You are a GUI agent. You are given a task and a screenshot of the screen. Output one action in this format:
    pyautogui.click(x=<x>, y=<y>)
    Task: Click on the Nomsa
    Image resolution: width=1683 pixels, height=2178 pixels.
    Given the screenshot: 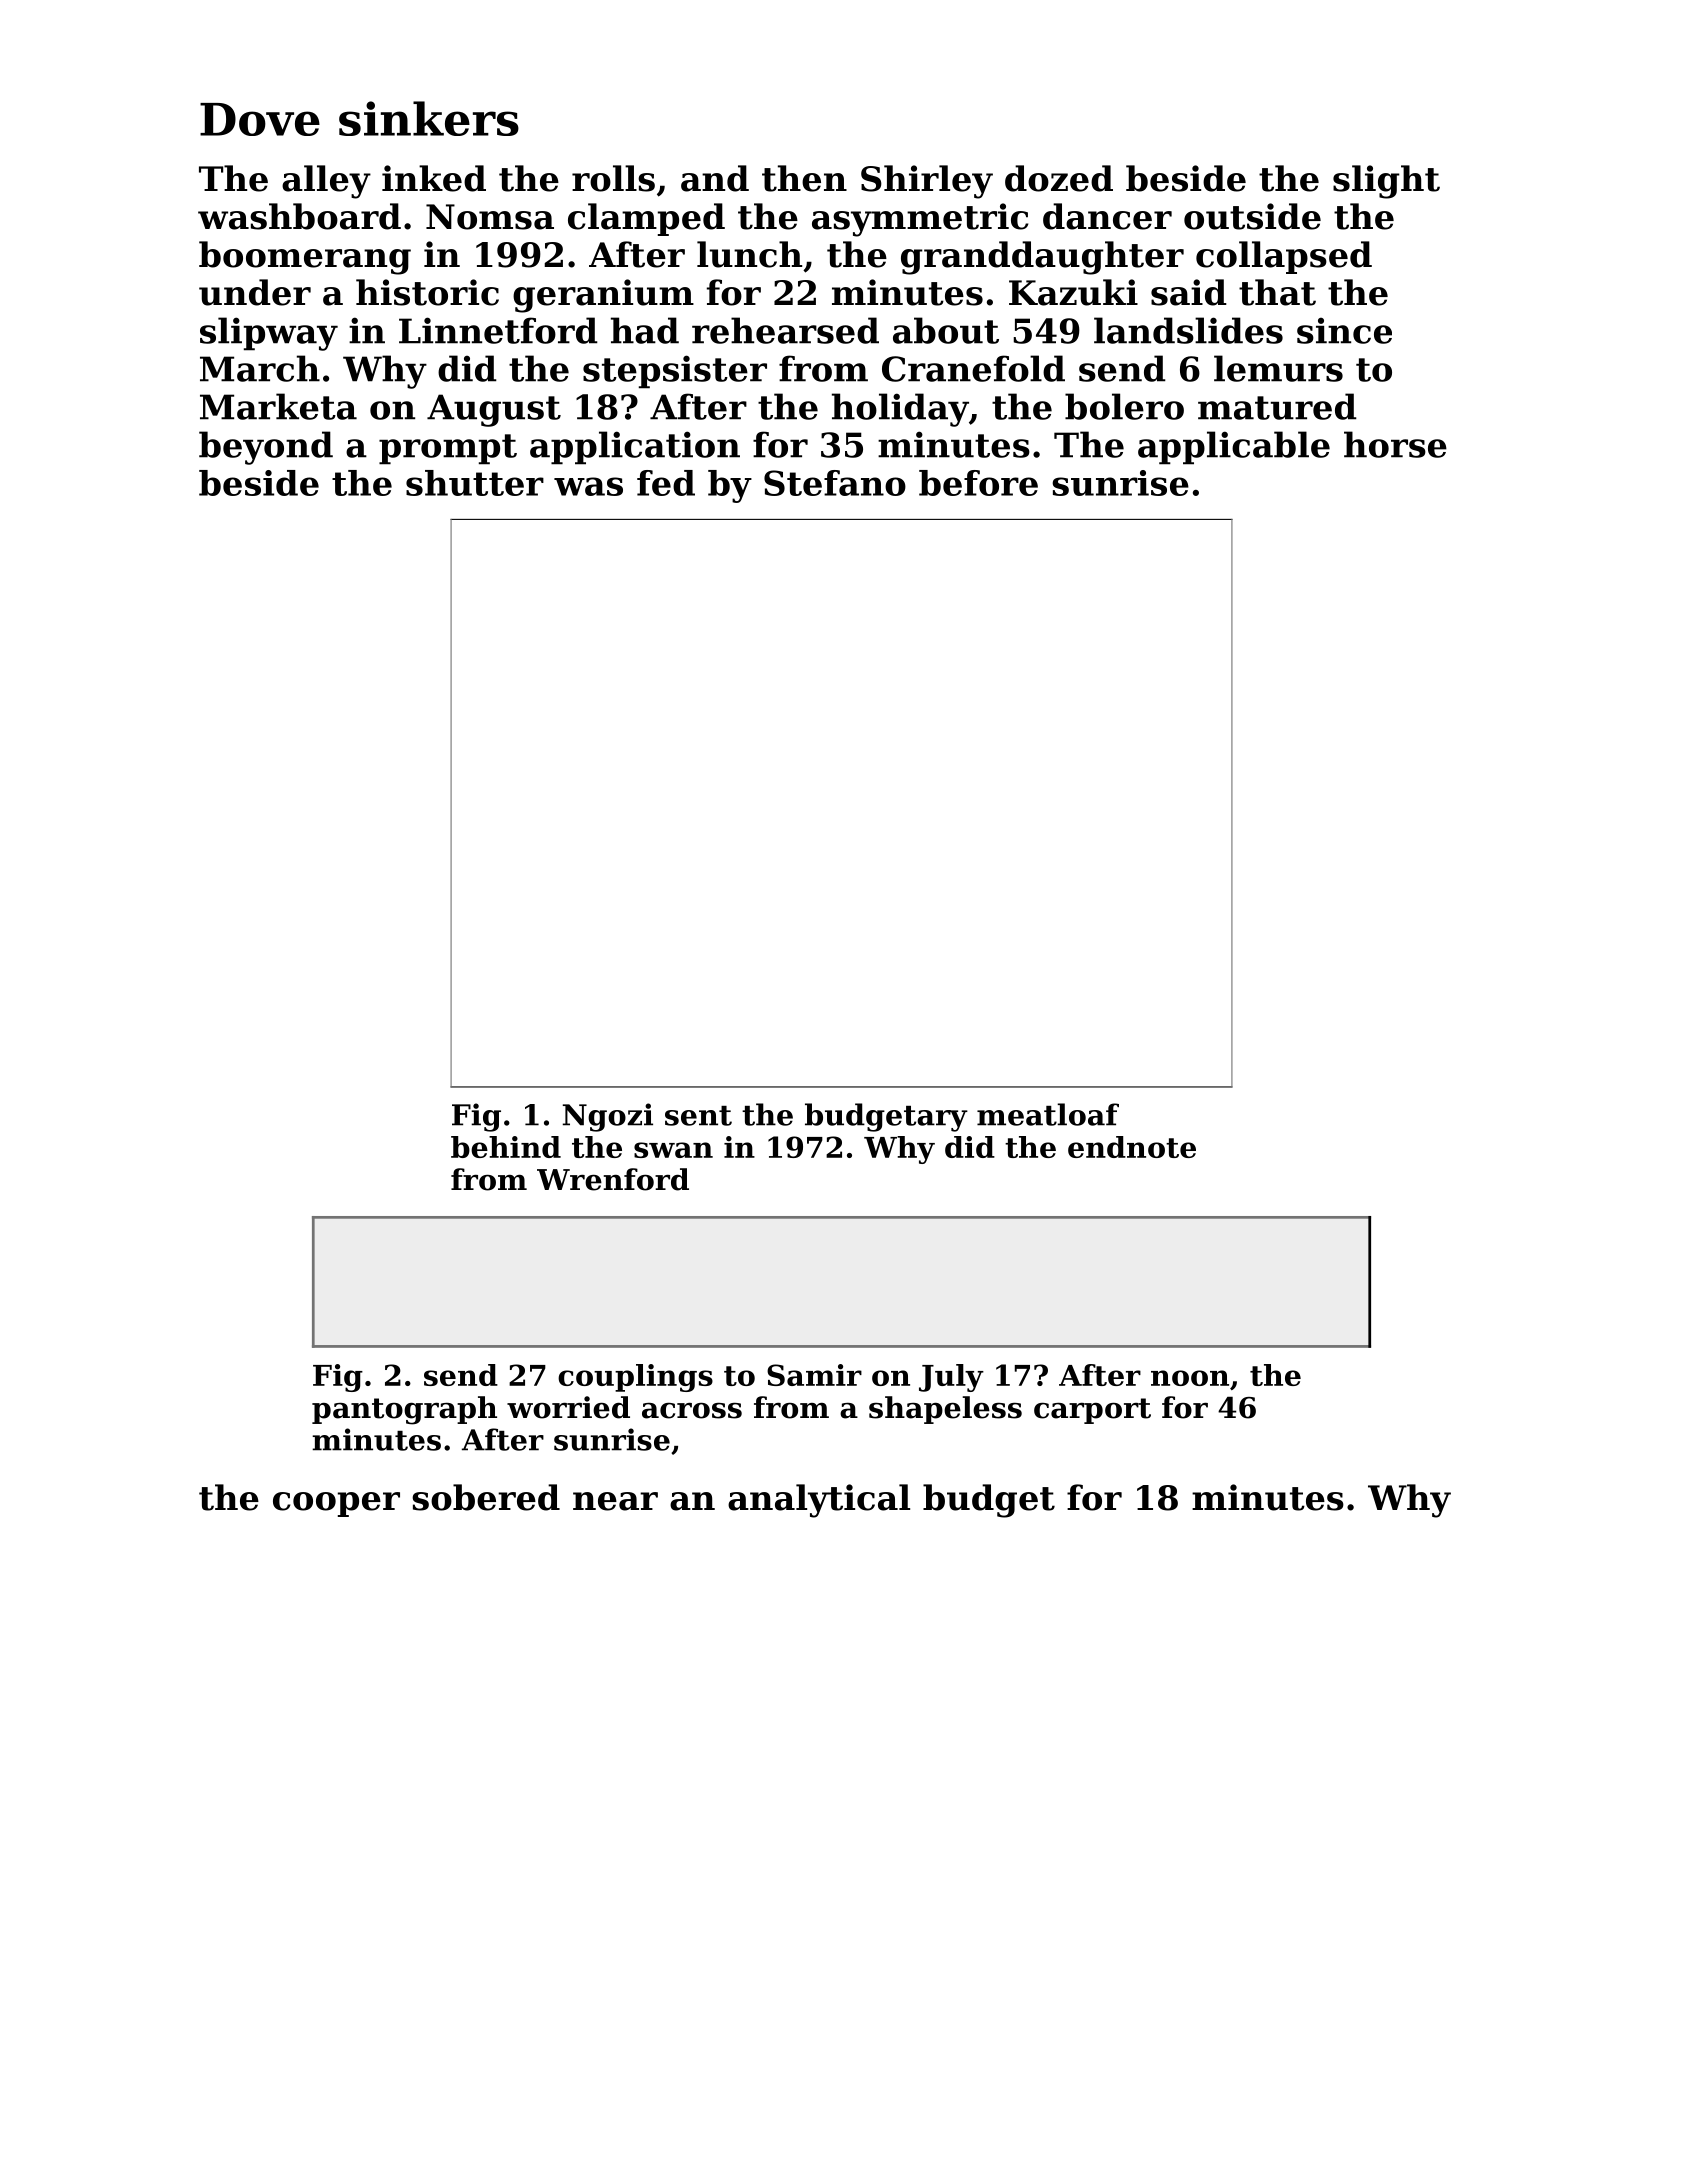 What is the action you would take?
    pyautogui.click(x=490, y=217)
